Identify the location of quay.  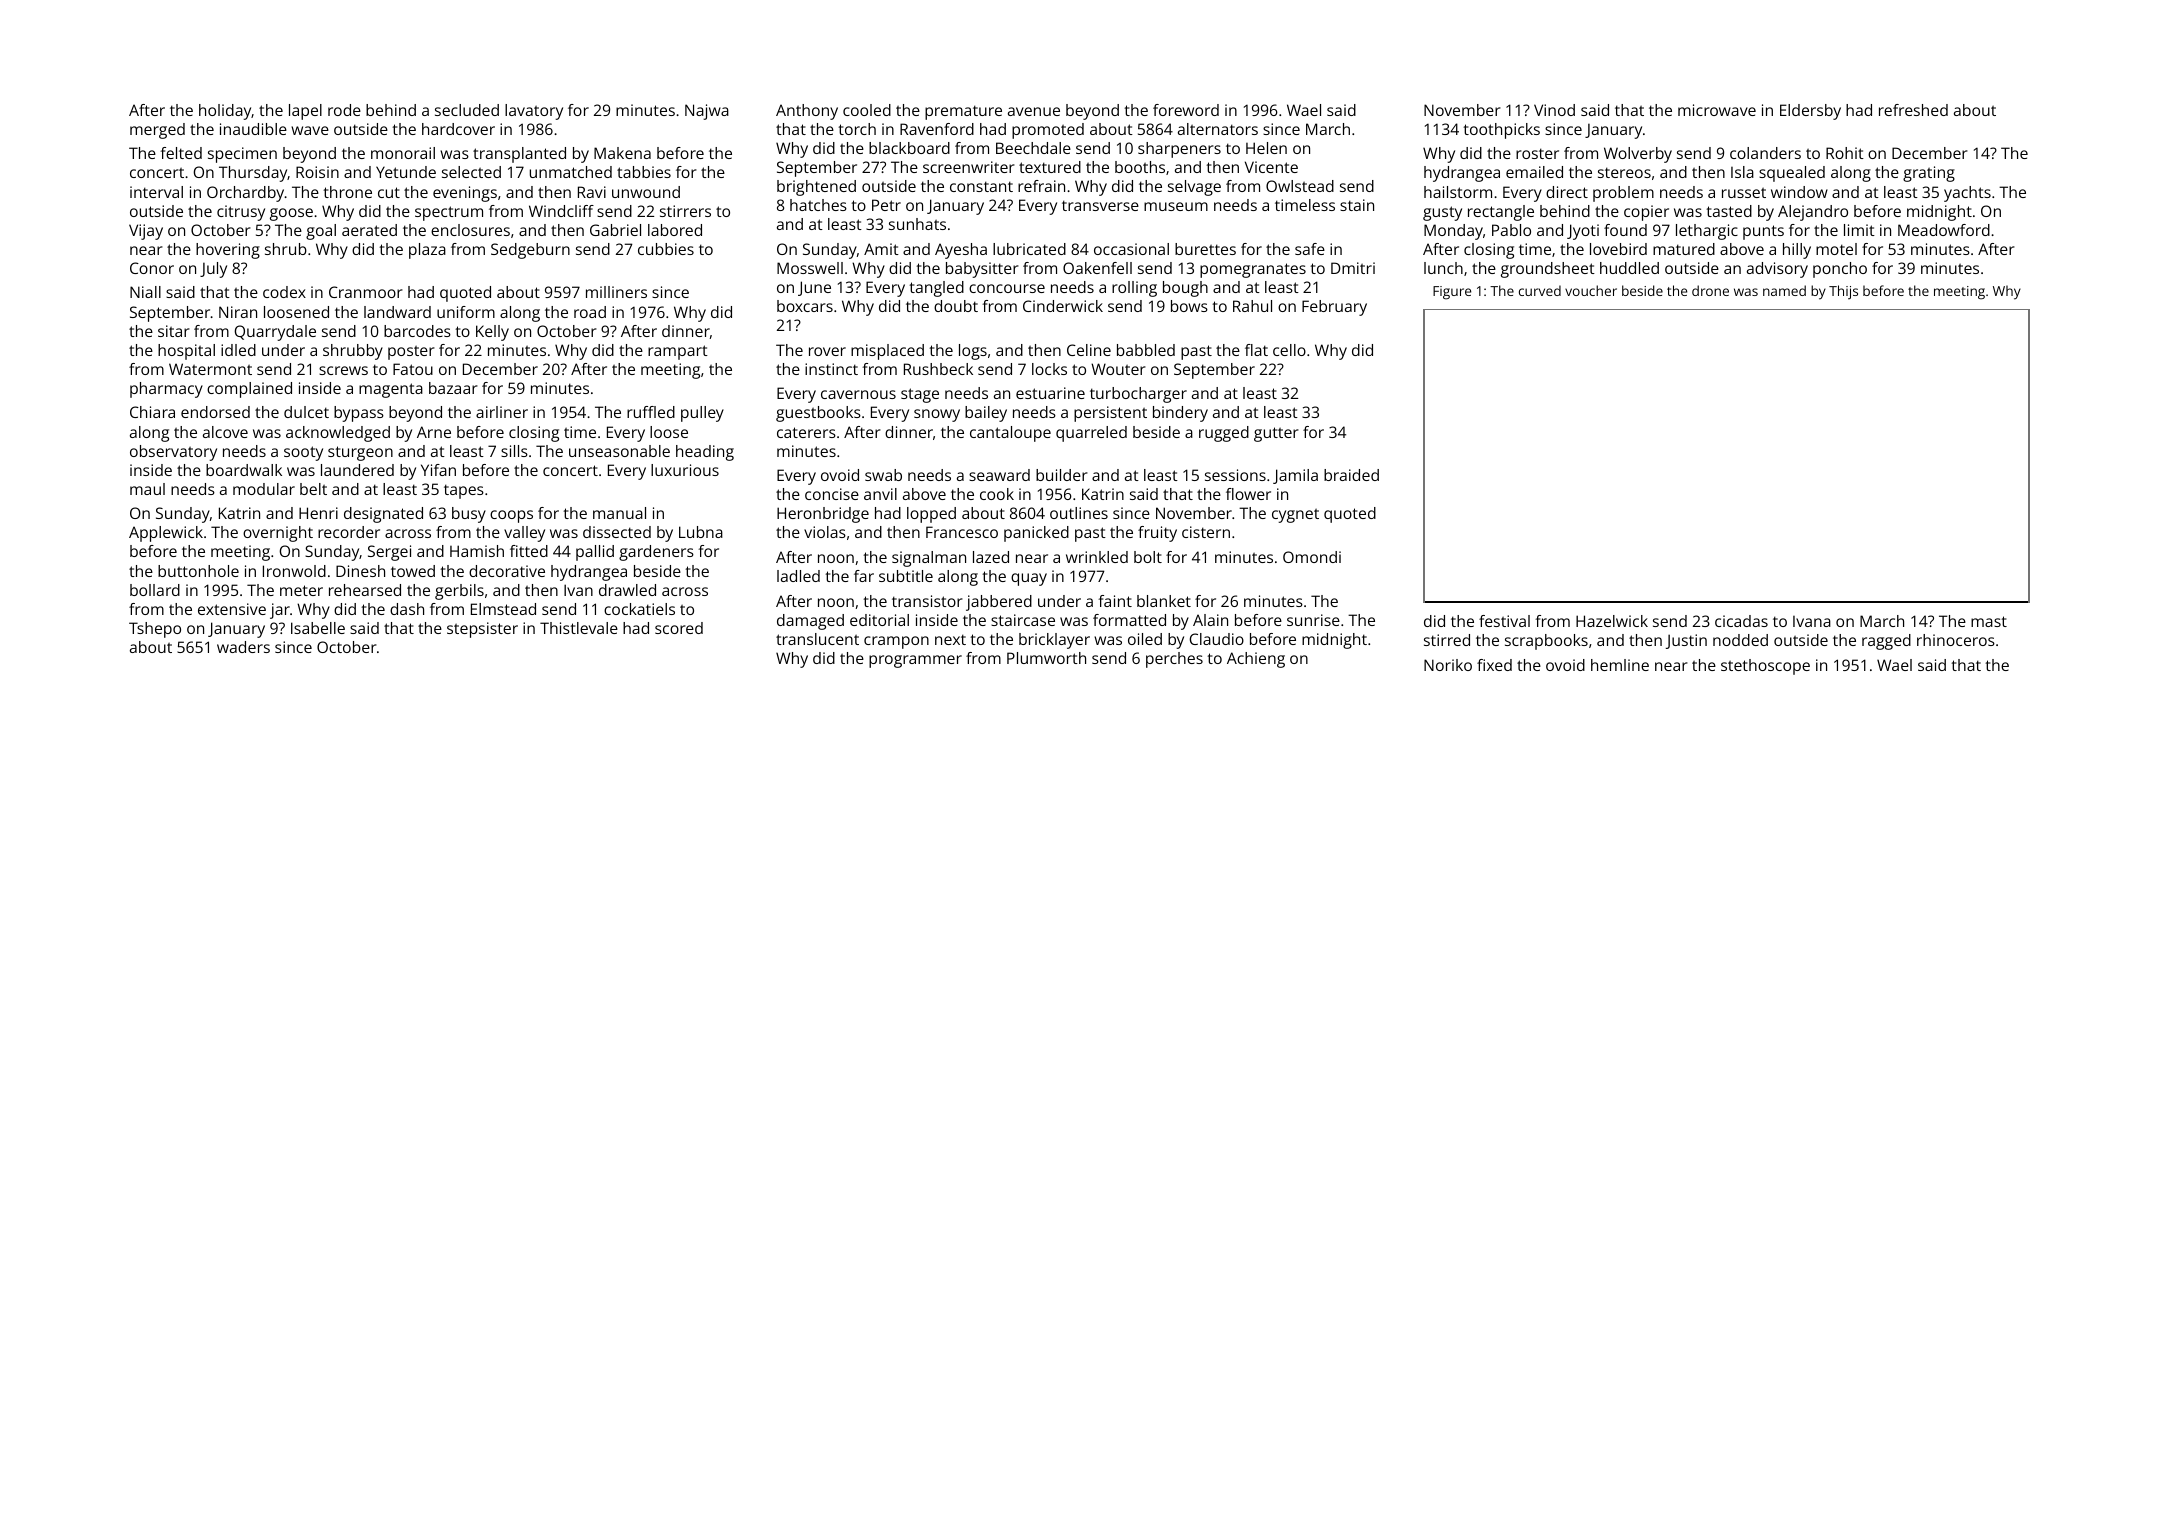
(1029, 579).
